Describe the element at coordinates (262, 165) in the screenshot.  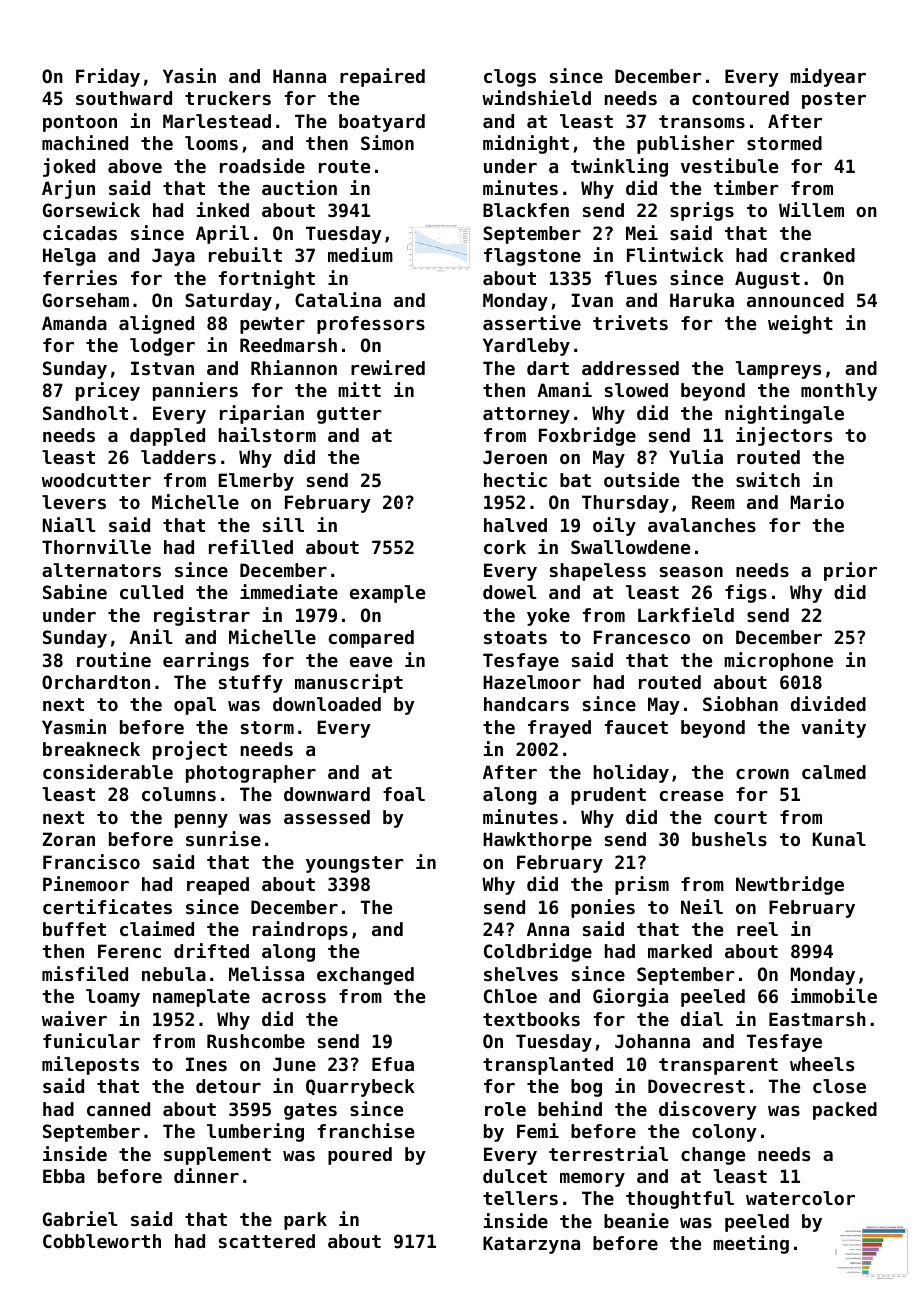
I see `roadside` at that location.
